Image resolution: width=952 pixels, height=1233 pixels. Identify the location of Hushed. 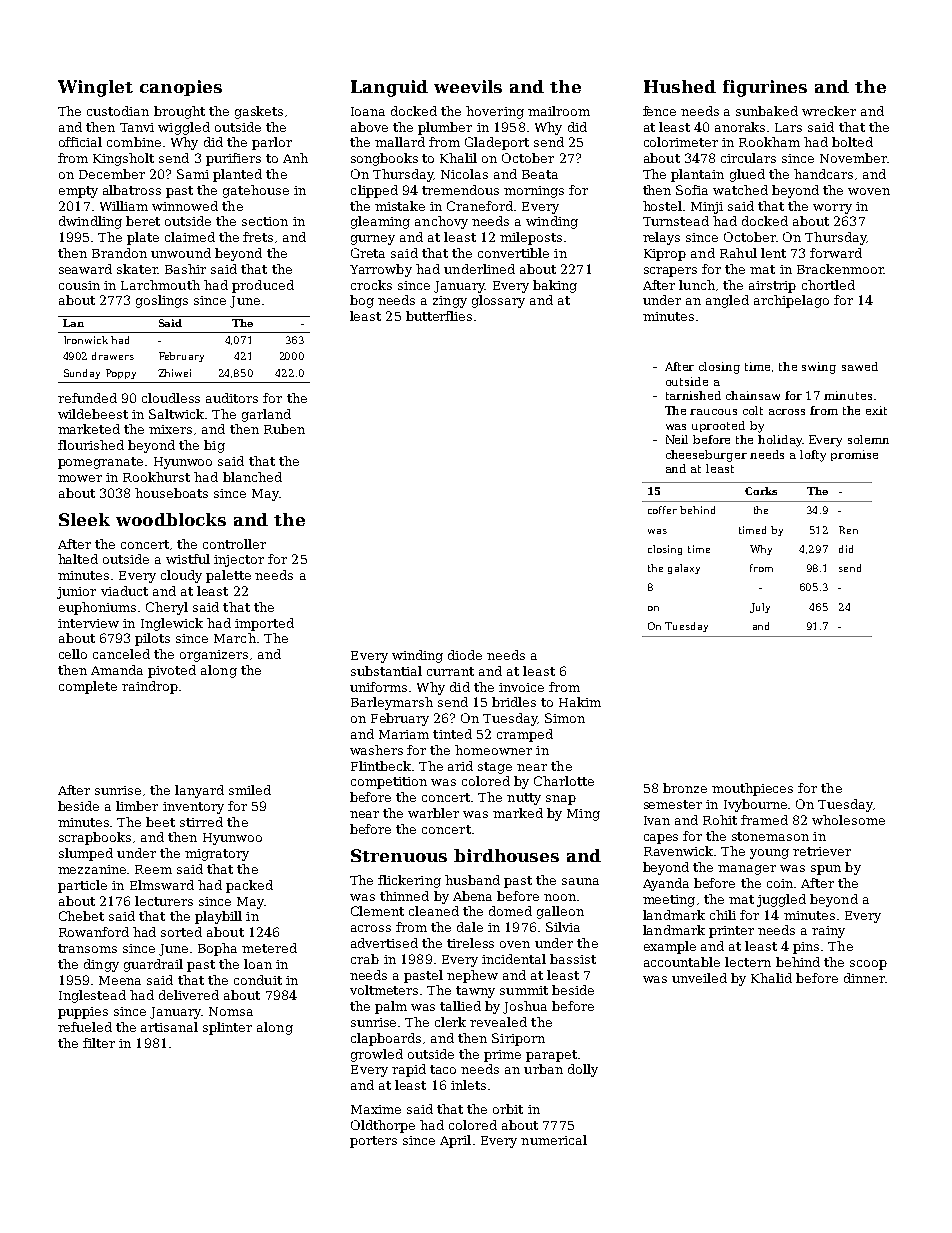
(680, 86).
